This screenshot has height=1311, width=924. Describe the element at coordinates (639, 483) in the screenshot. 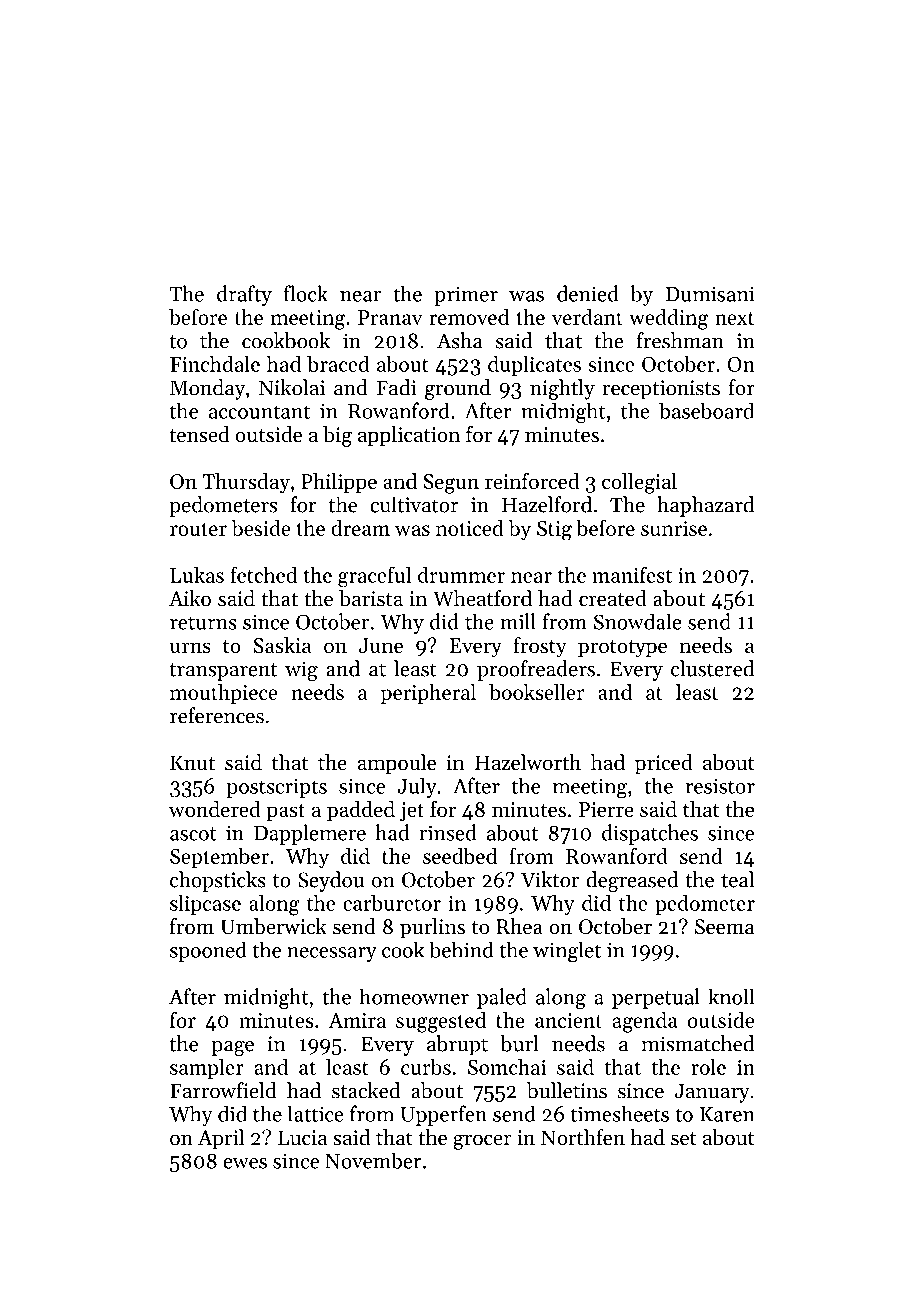

I see `collegial` at that location.
